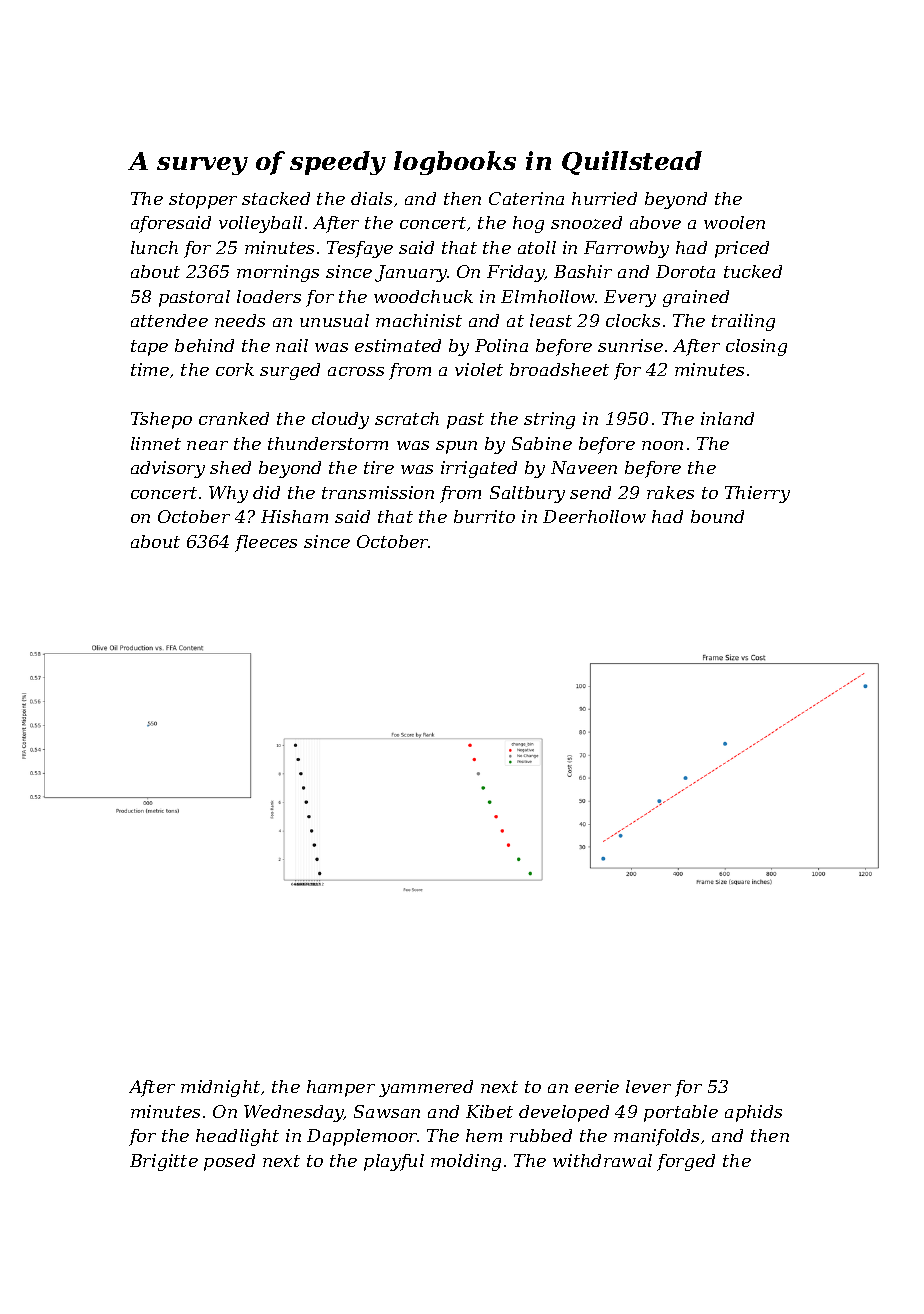 Image resolution: width=924 pixels, height=1314 pixels. Describe the element at coordinates (360, 249) in the image. I see `Tesfaye` at that location.
